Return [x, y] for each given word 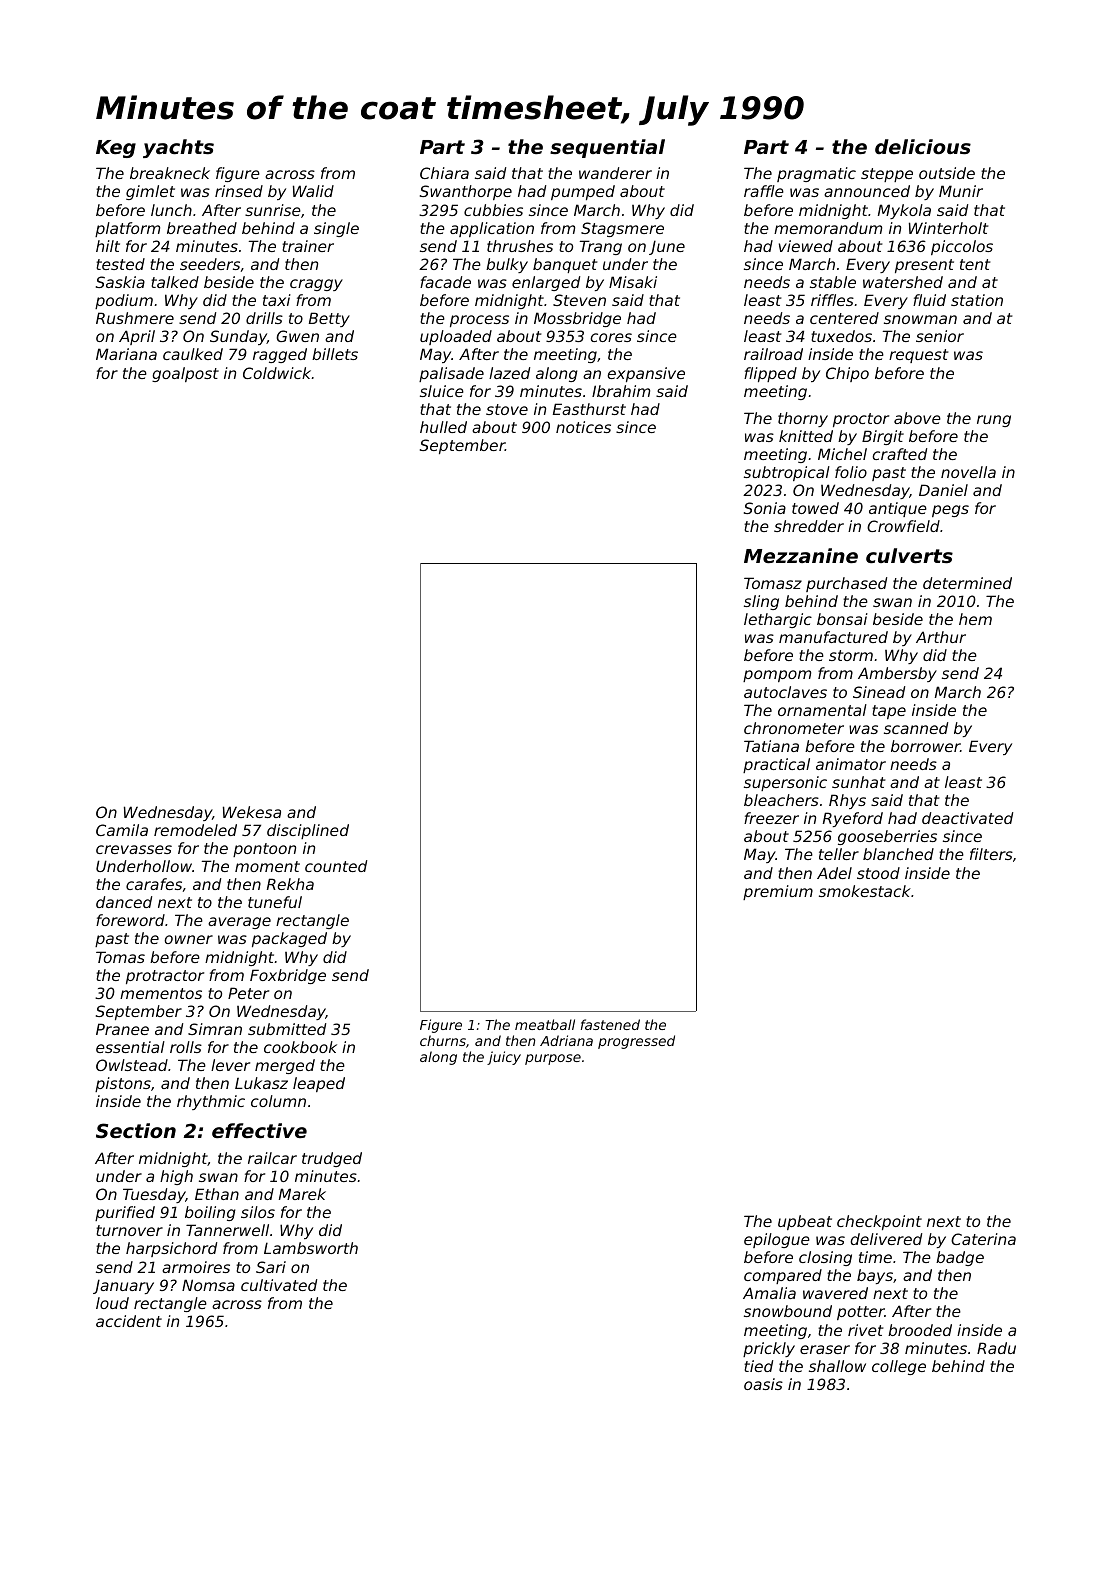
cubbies [493, 210]
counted [336, 866]
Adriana [566, 1040]
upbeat [805, 1222]
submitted [287, 1029]
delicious [923, 147]
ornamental [822, 710]
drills [264, 318]
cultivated [279, 1285]
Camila [122, 830]
